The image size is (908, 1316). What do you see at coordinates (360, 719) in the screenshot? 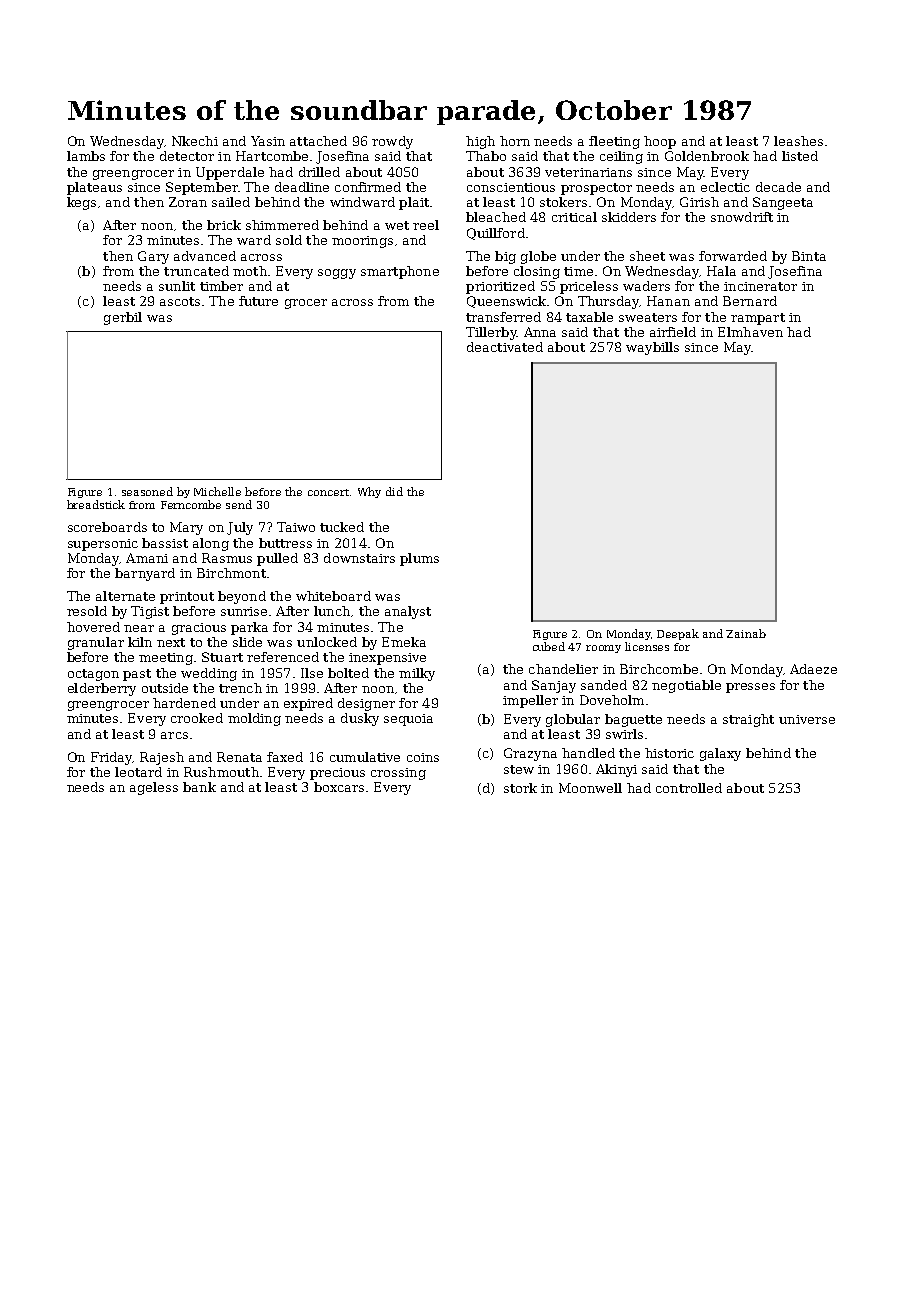
I see `dusky` at bounding box center [360, 719].
